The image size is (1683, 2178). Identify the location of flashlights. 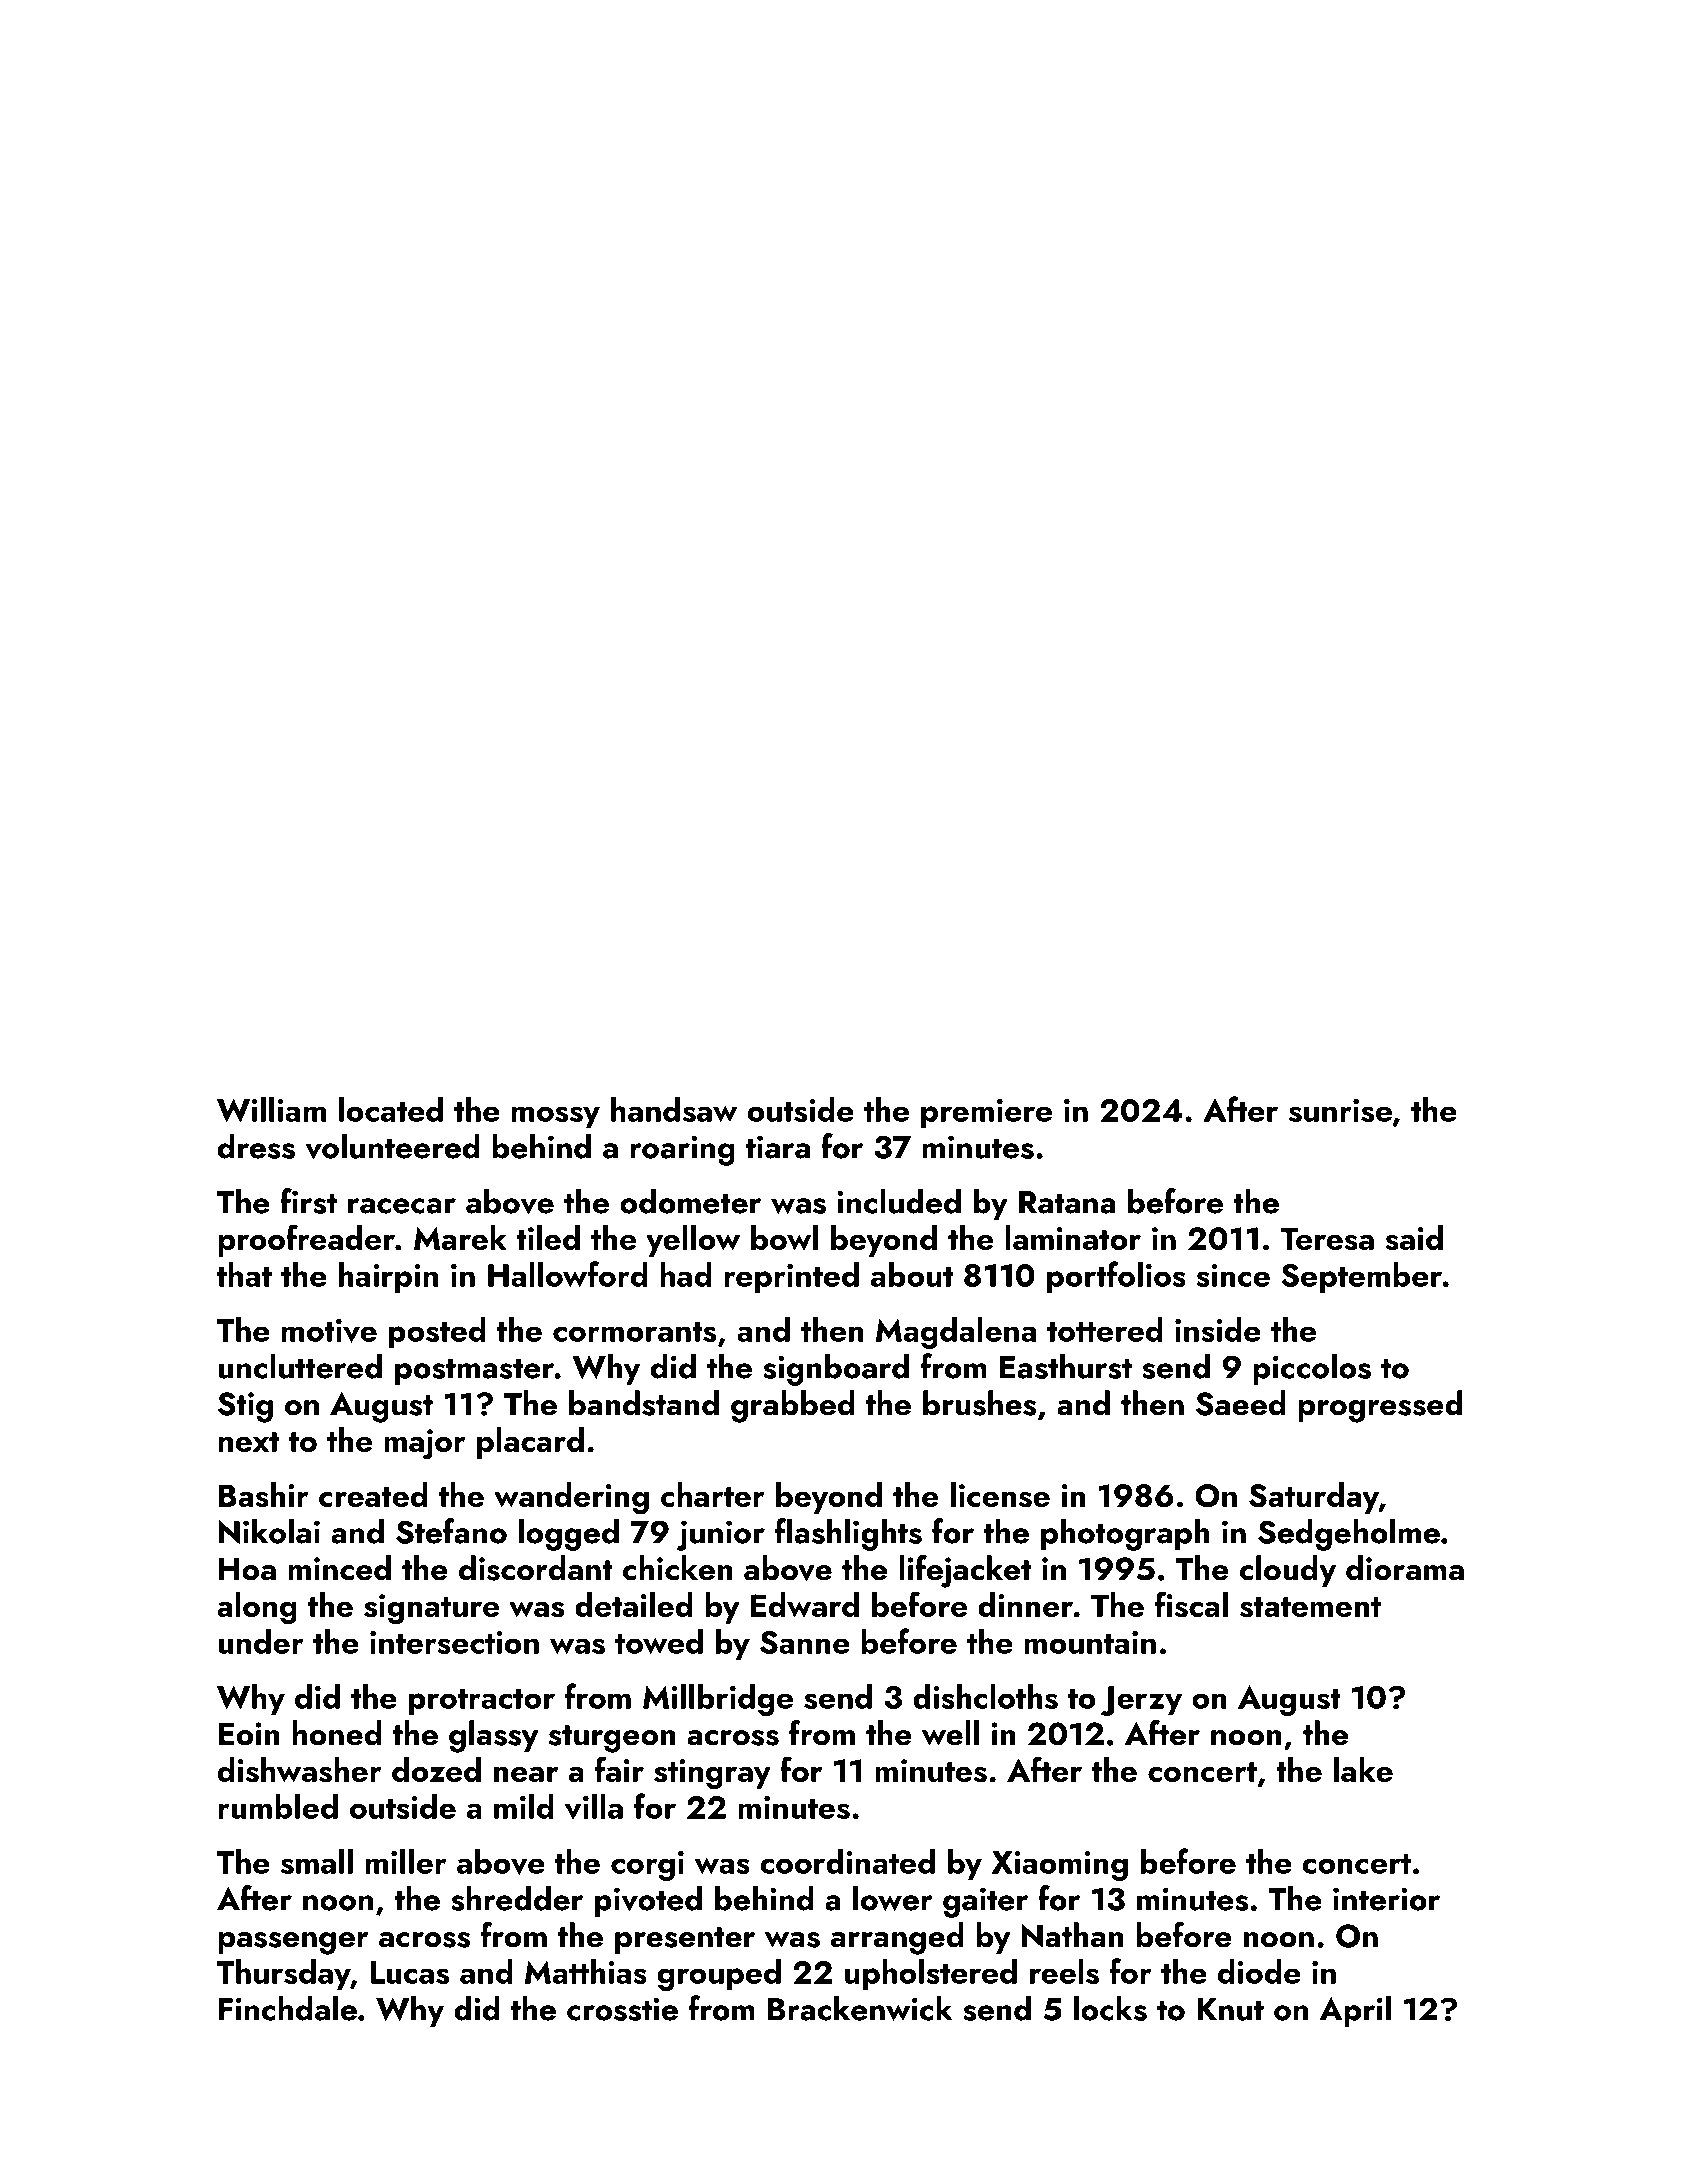
(848, 1534).
